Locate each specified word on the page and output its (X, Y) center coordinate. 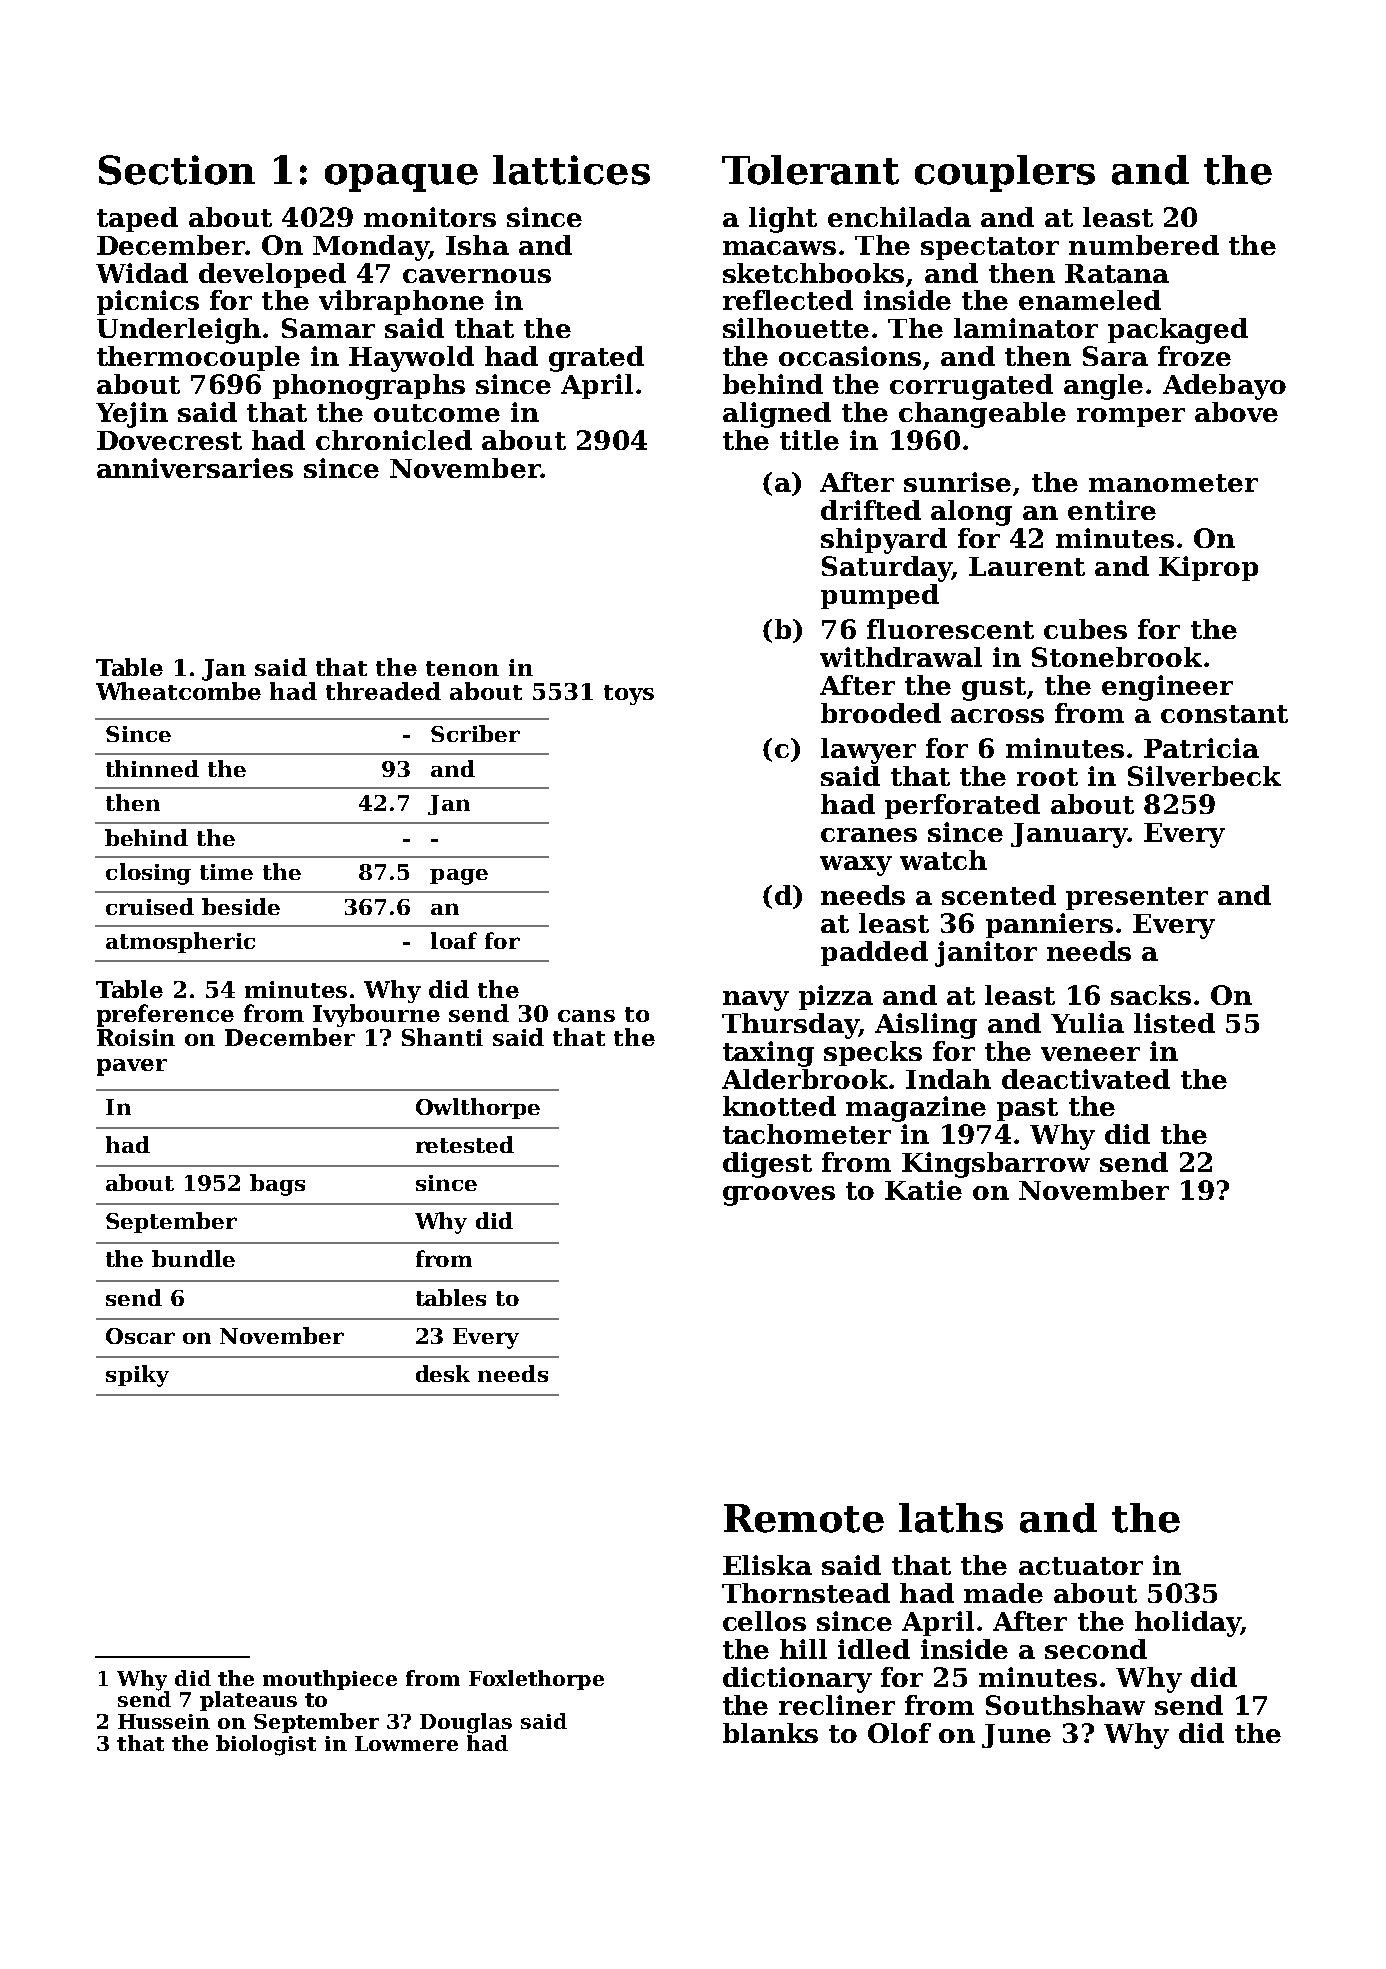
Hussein (164, 1721)
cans (586, 1016)
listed (1174, 1023)
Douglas (466, 1723)
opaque (401, 178)
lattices (571, 170)
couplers (1005, 173)
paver (132, 1067)
